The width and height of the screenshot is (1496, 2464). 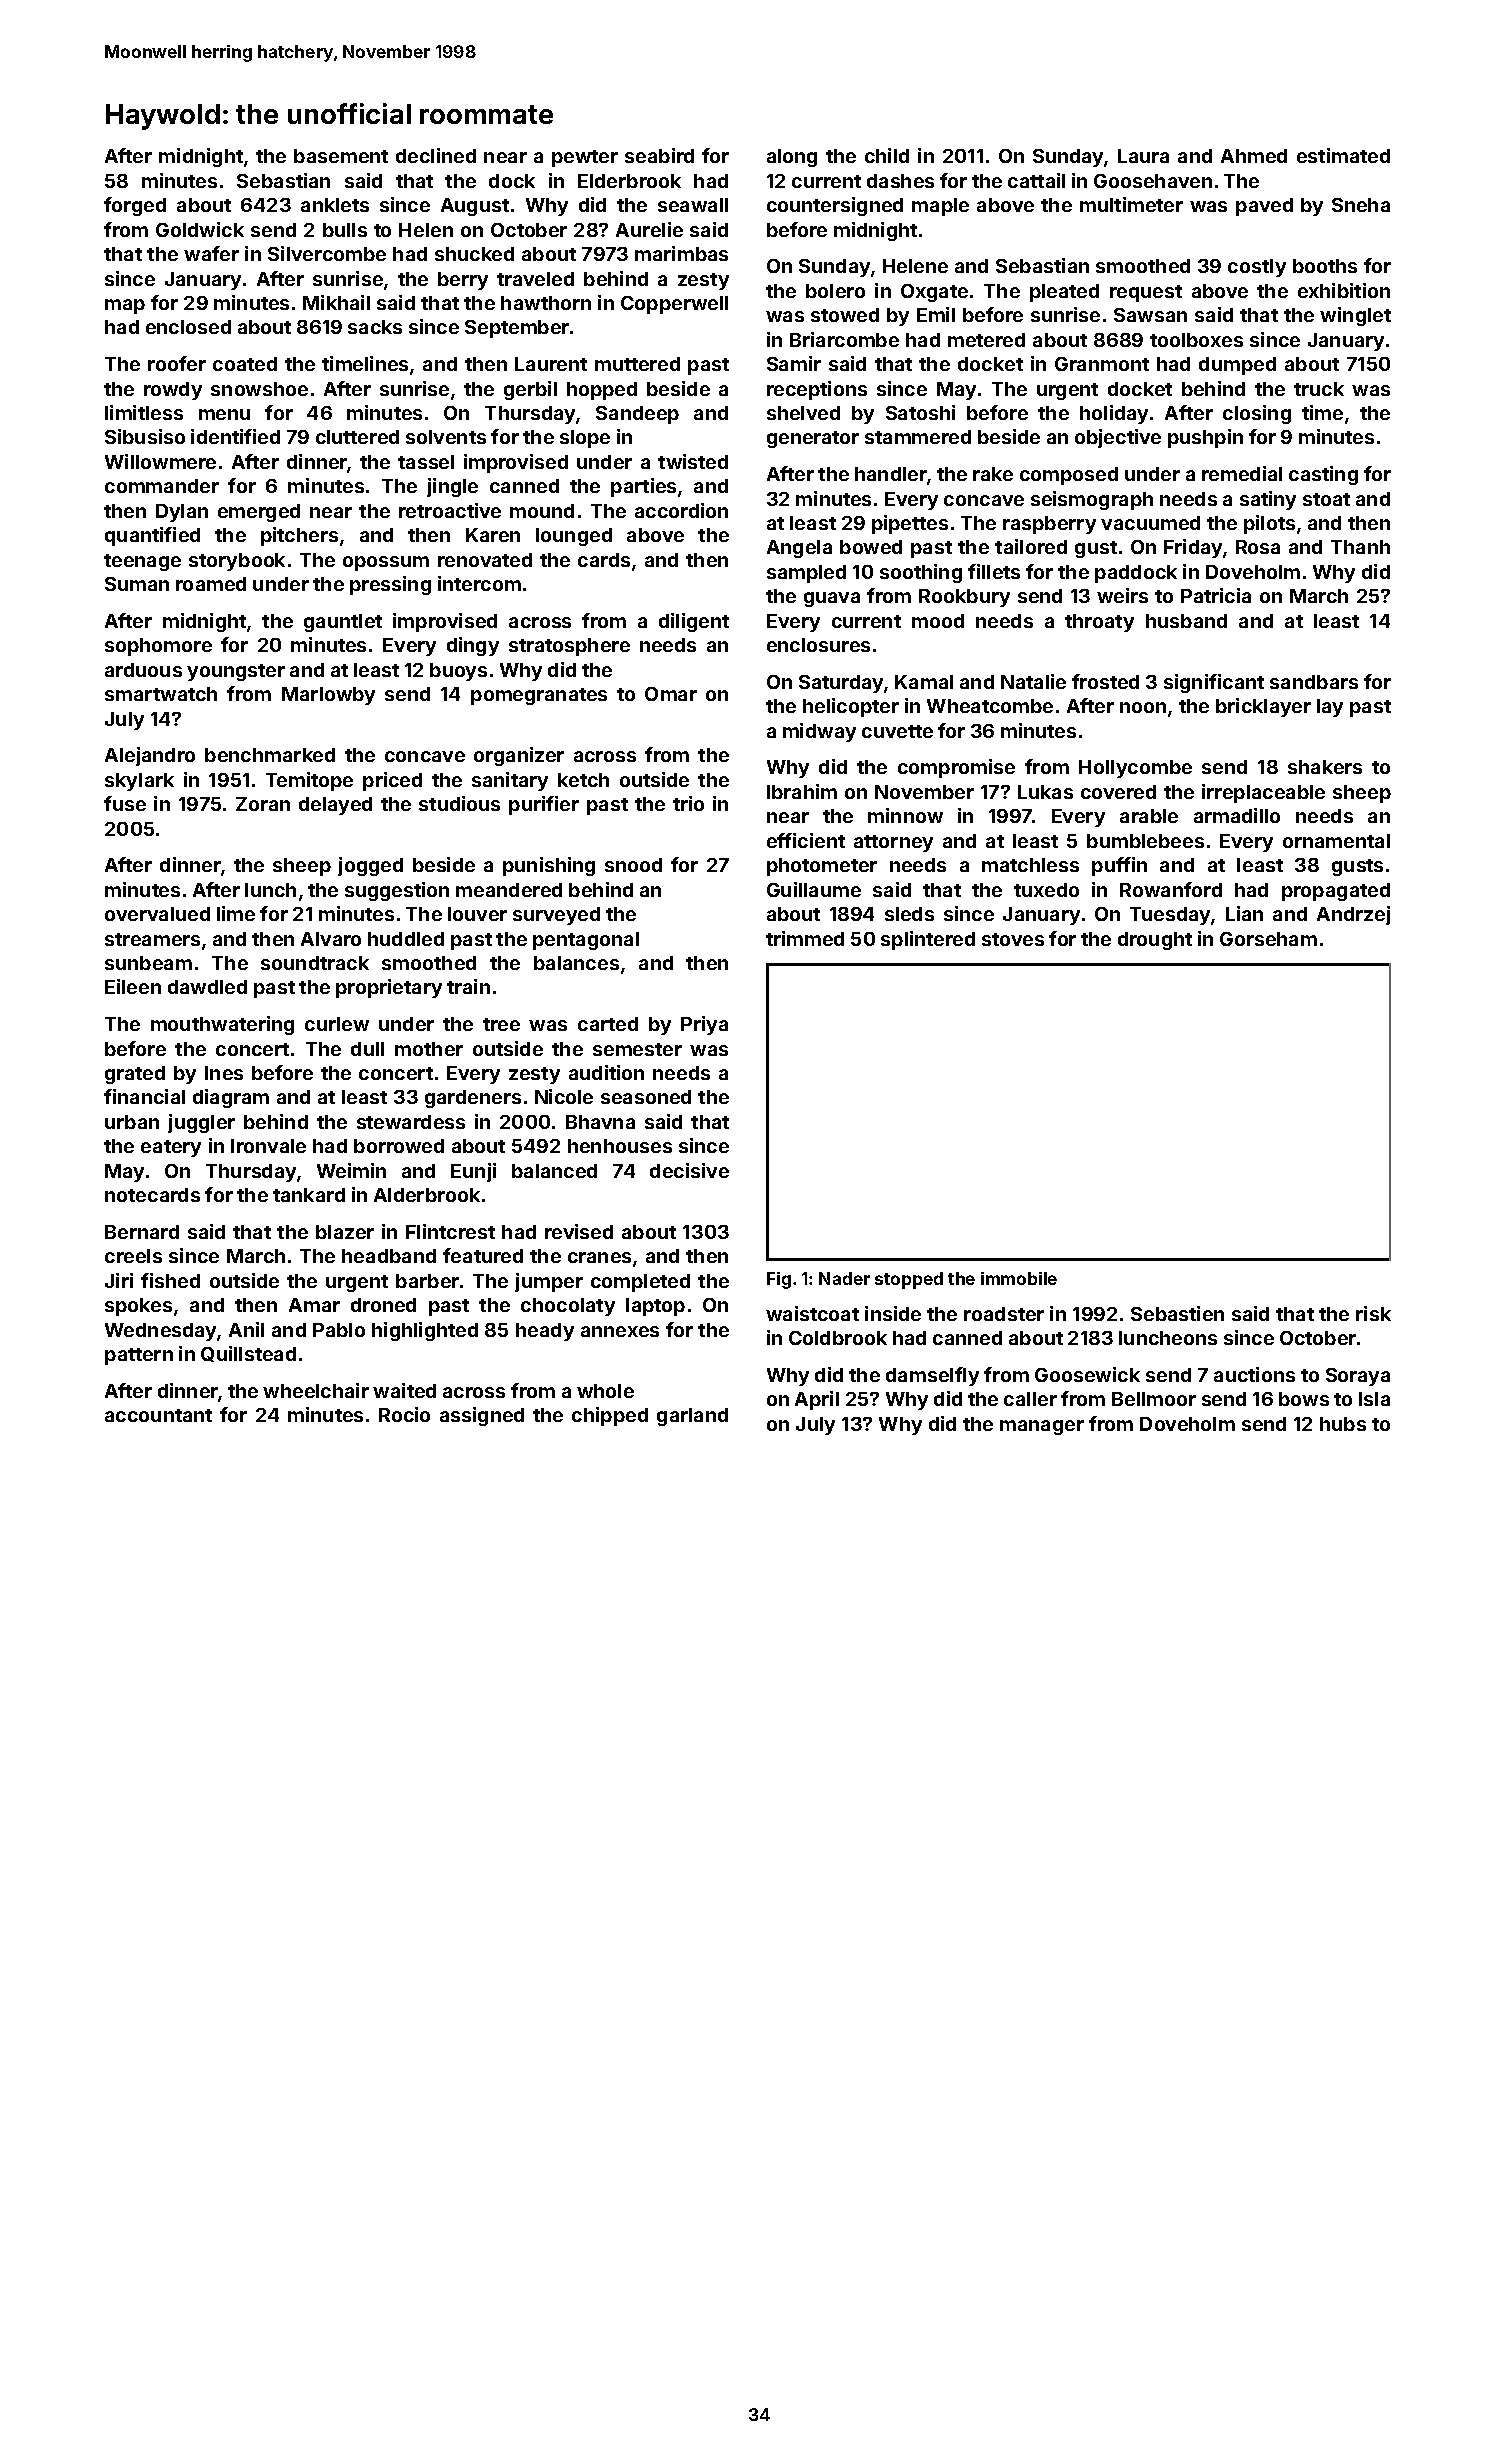 I want to click on trio, so click(x=688, y=803).
